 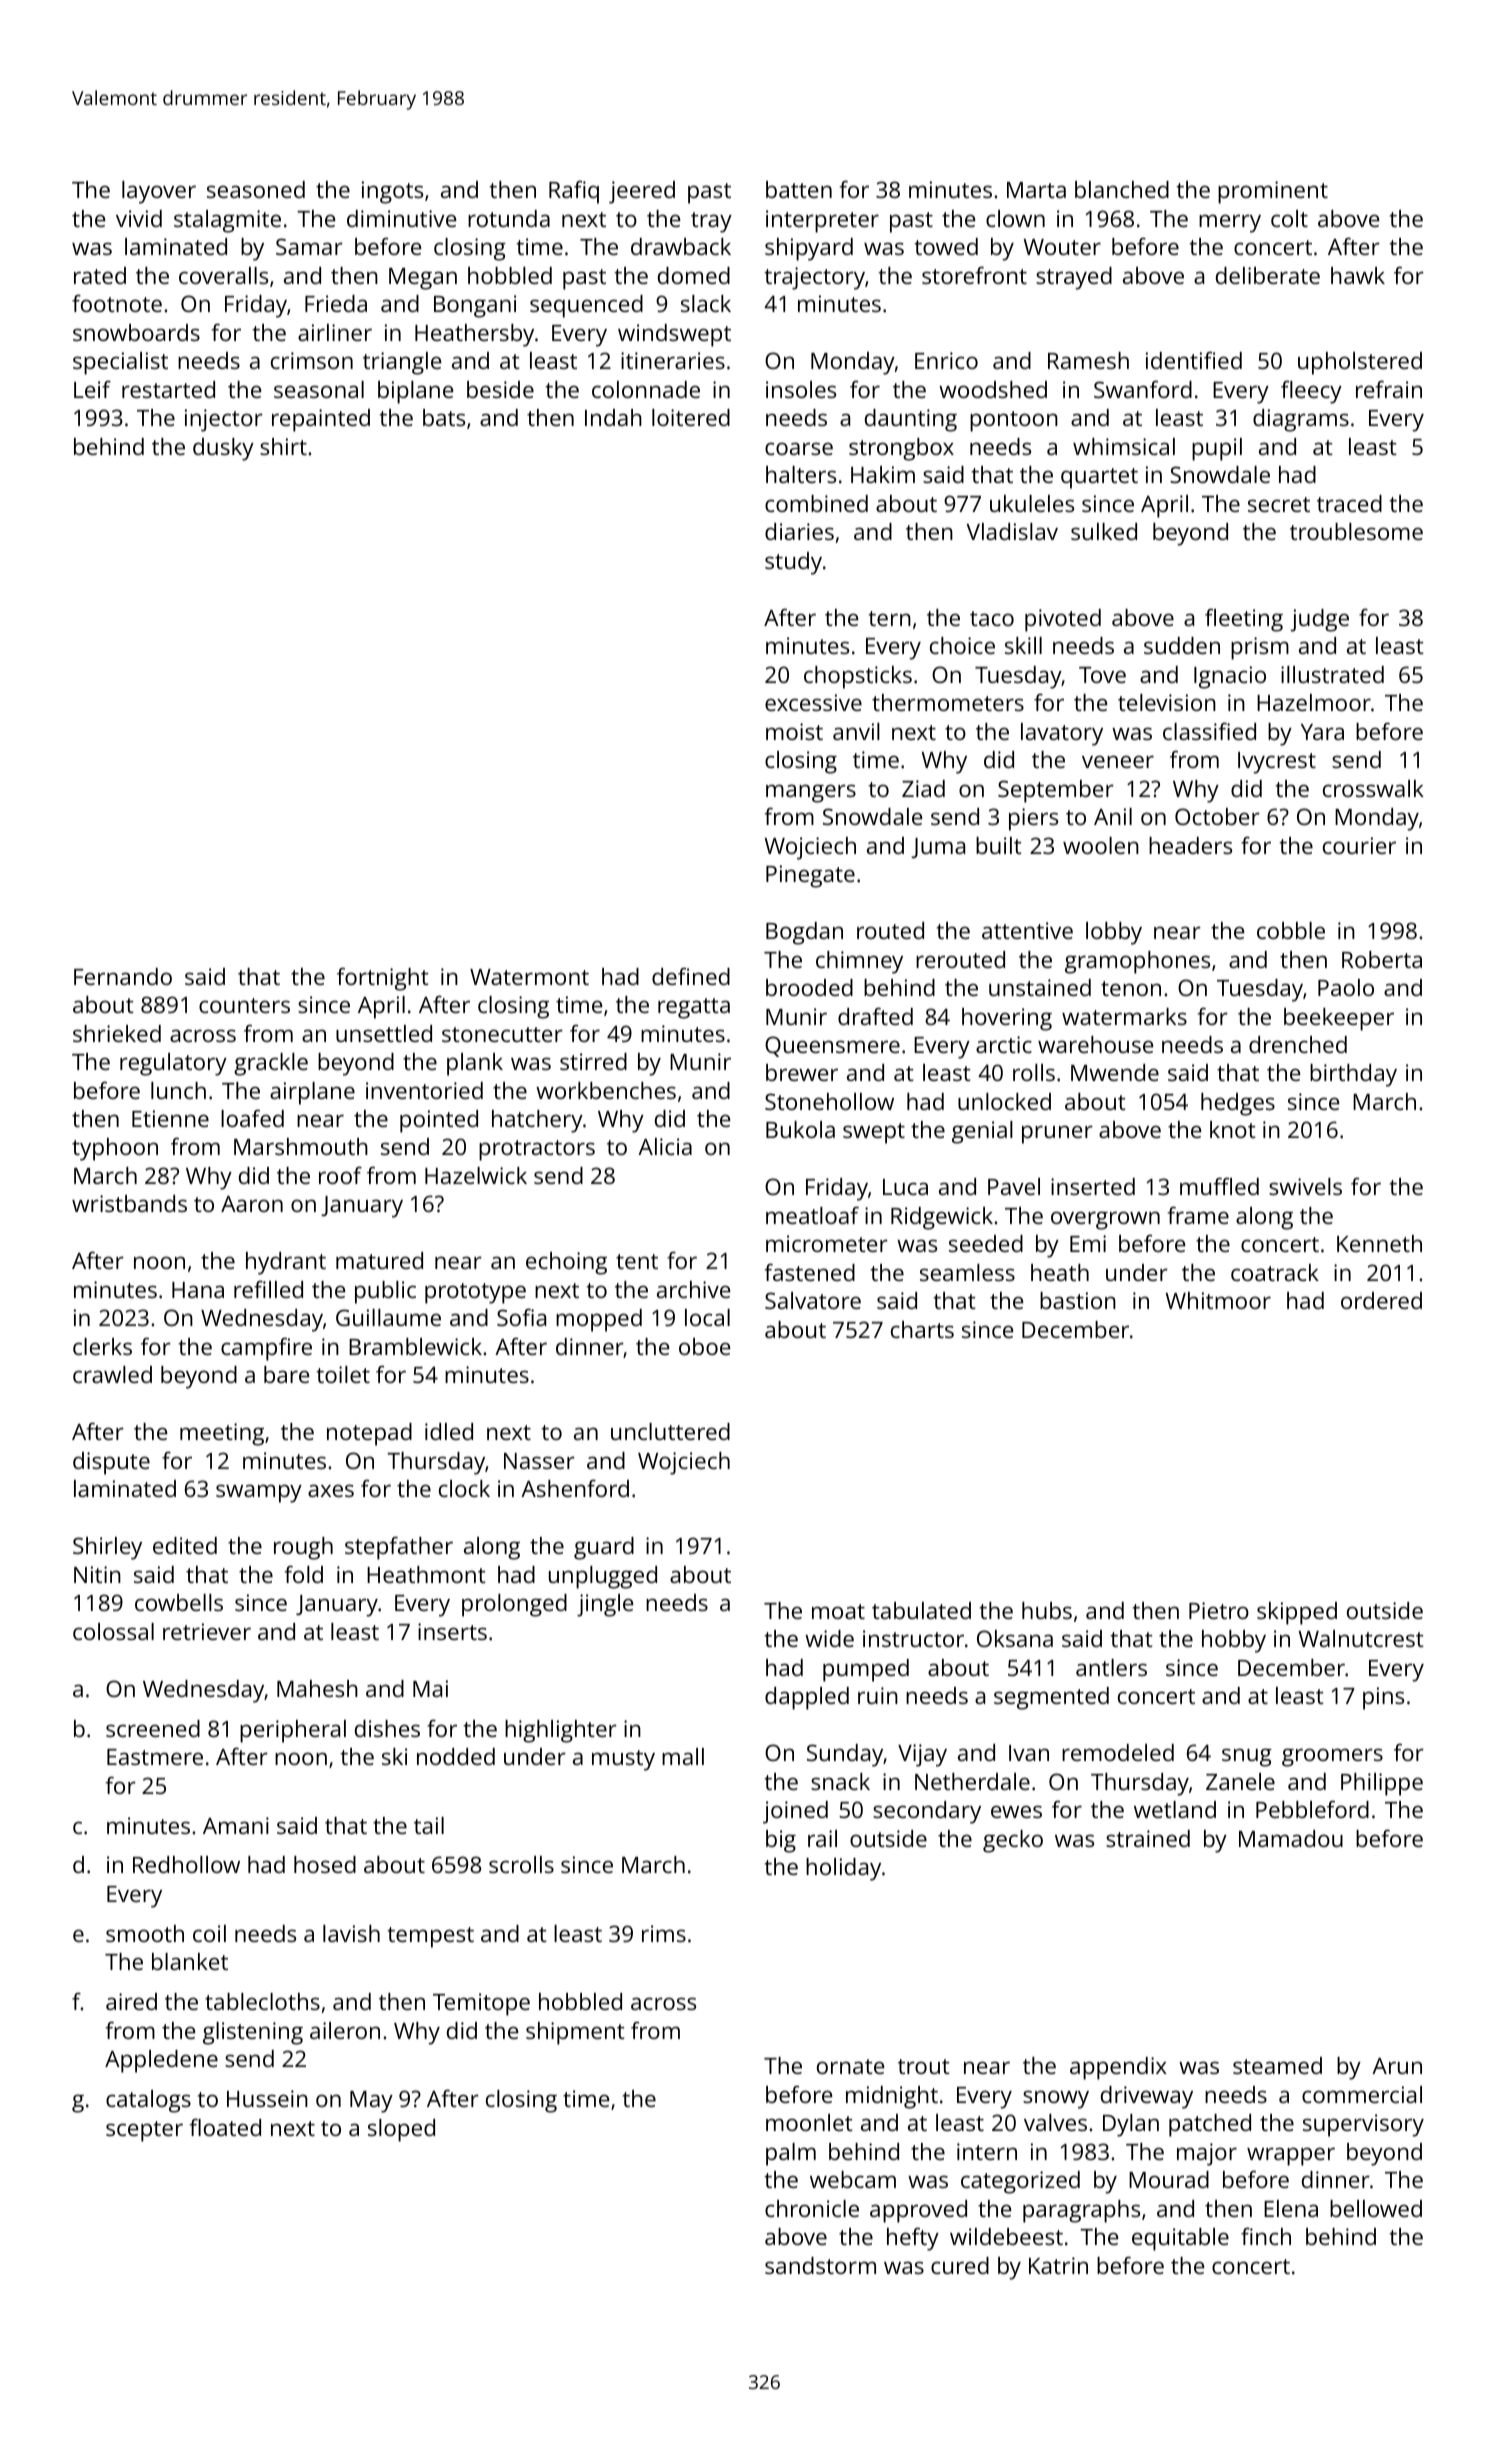 I want to click on crosswalk, so click(x=1373, y=788).
